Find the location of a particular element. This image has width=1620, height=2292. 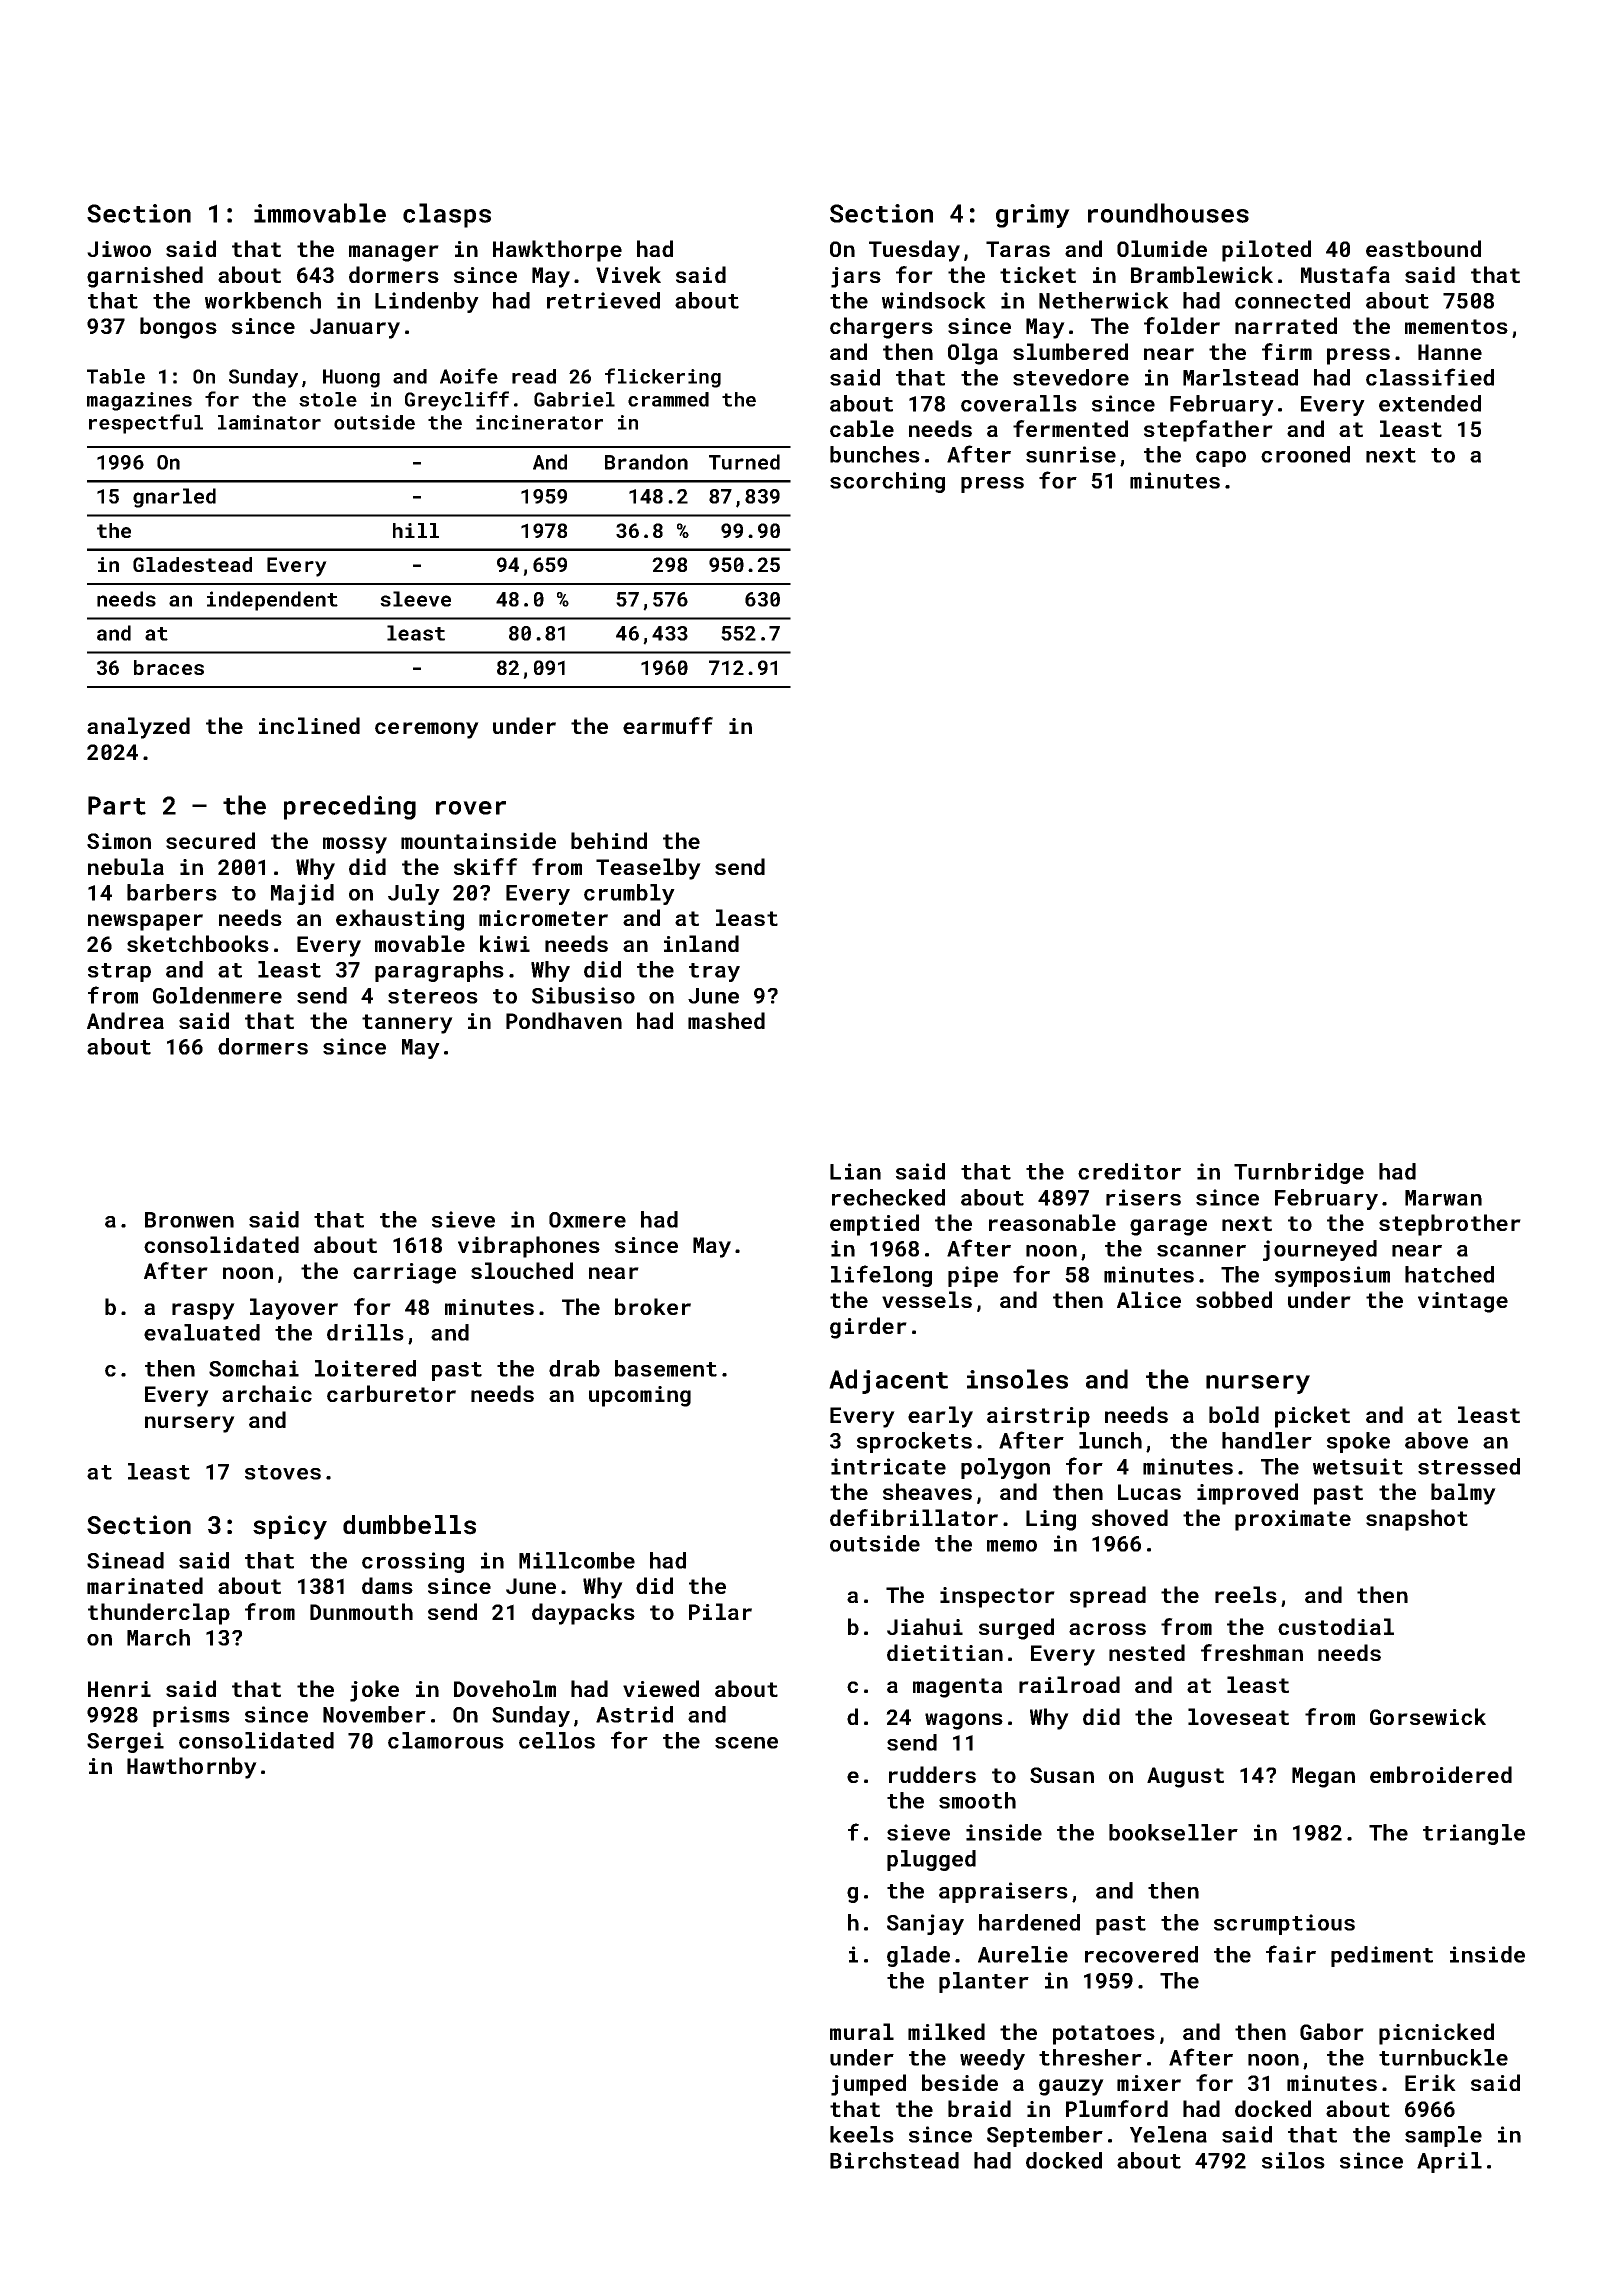

carriage is located at coordinates (404, 1273).
